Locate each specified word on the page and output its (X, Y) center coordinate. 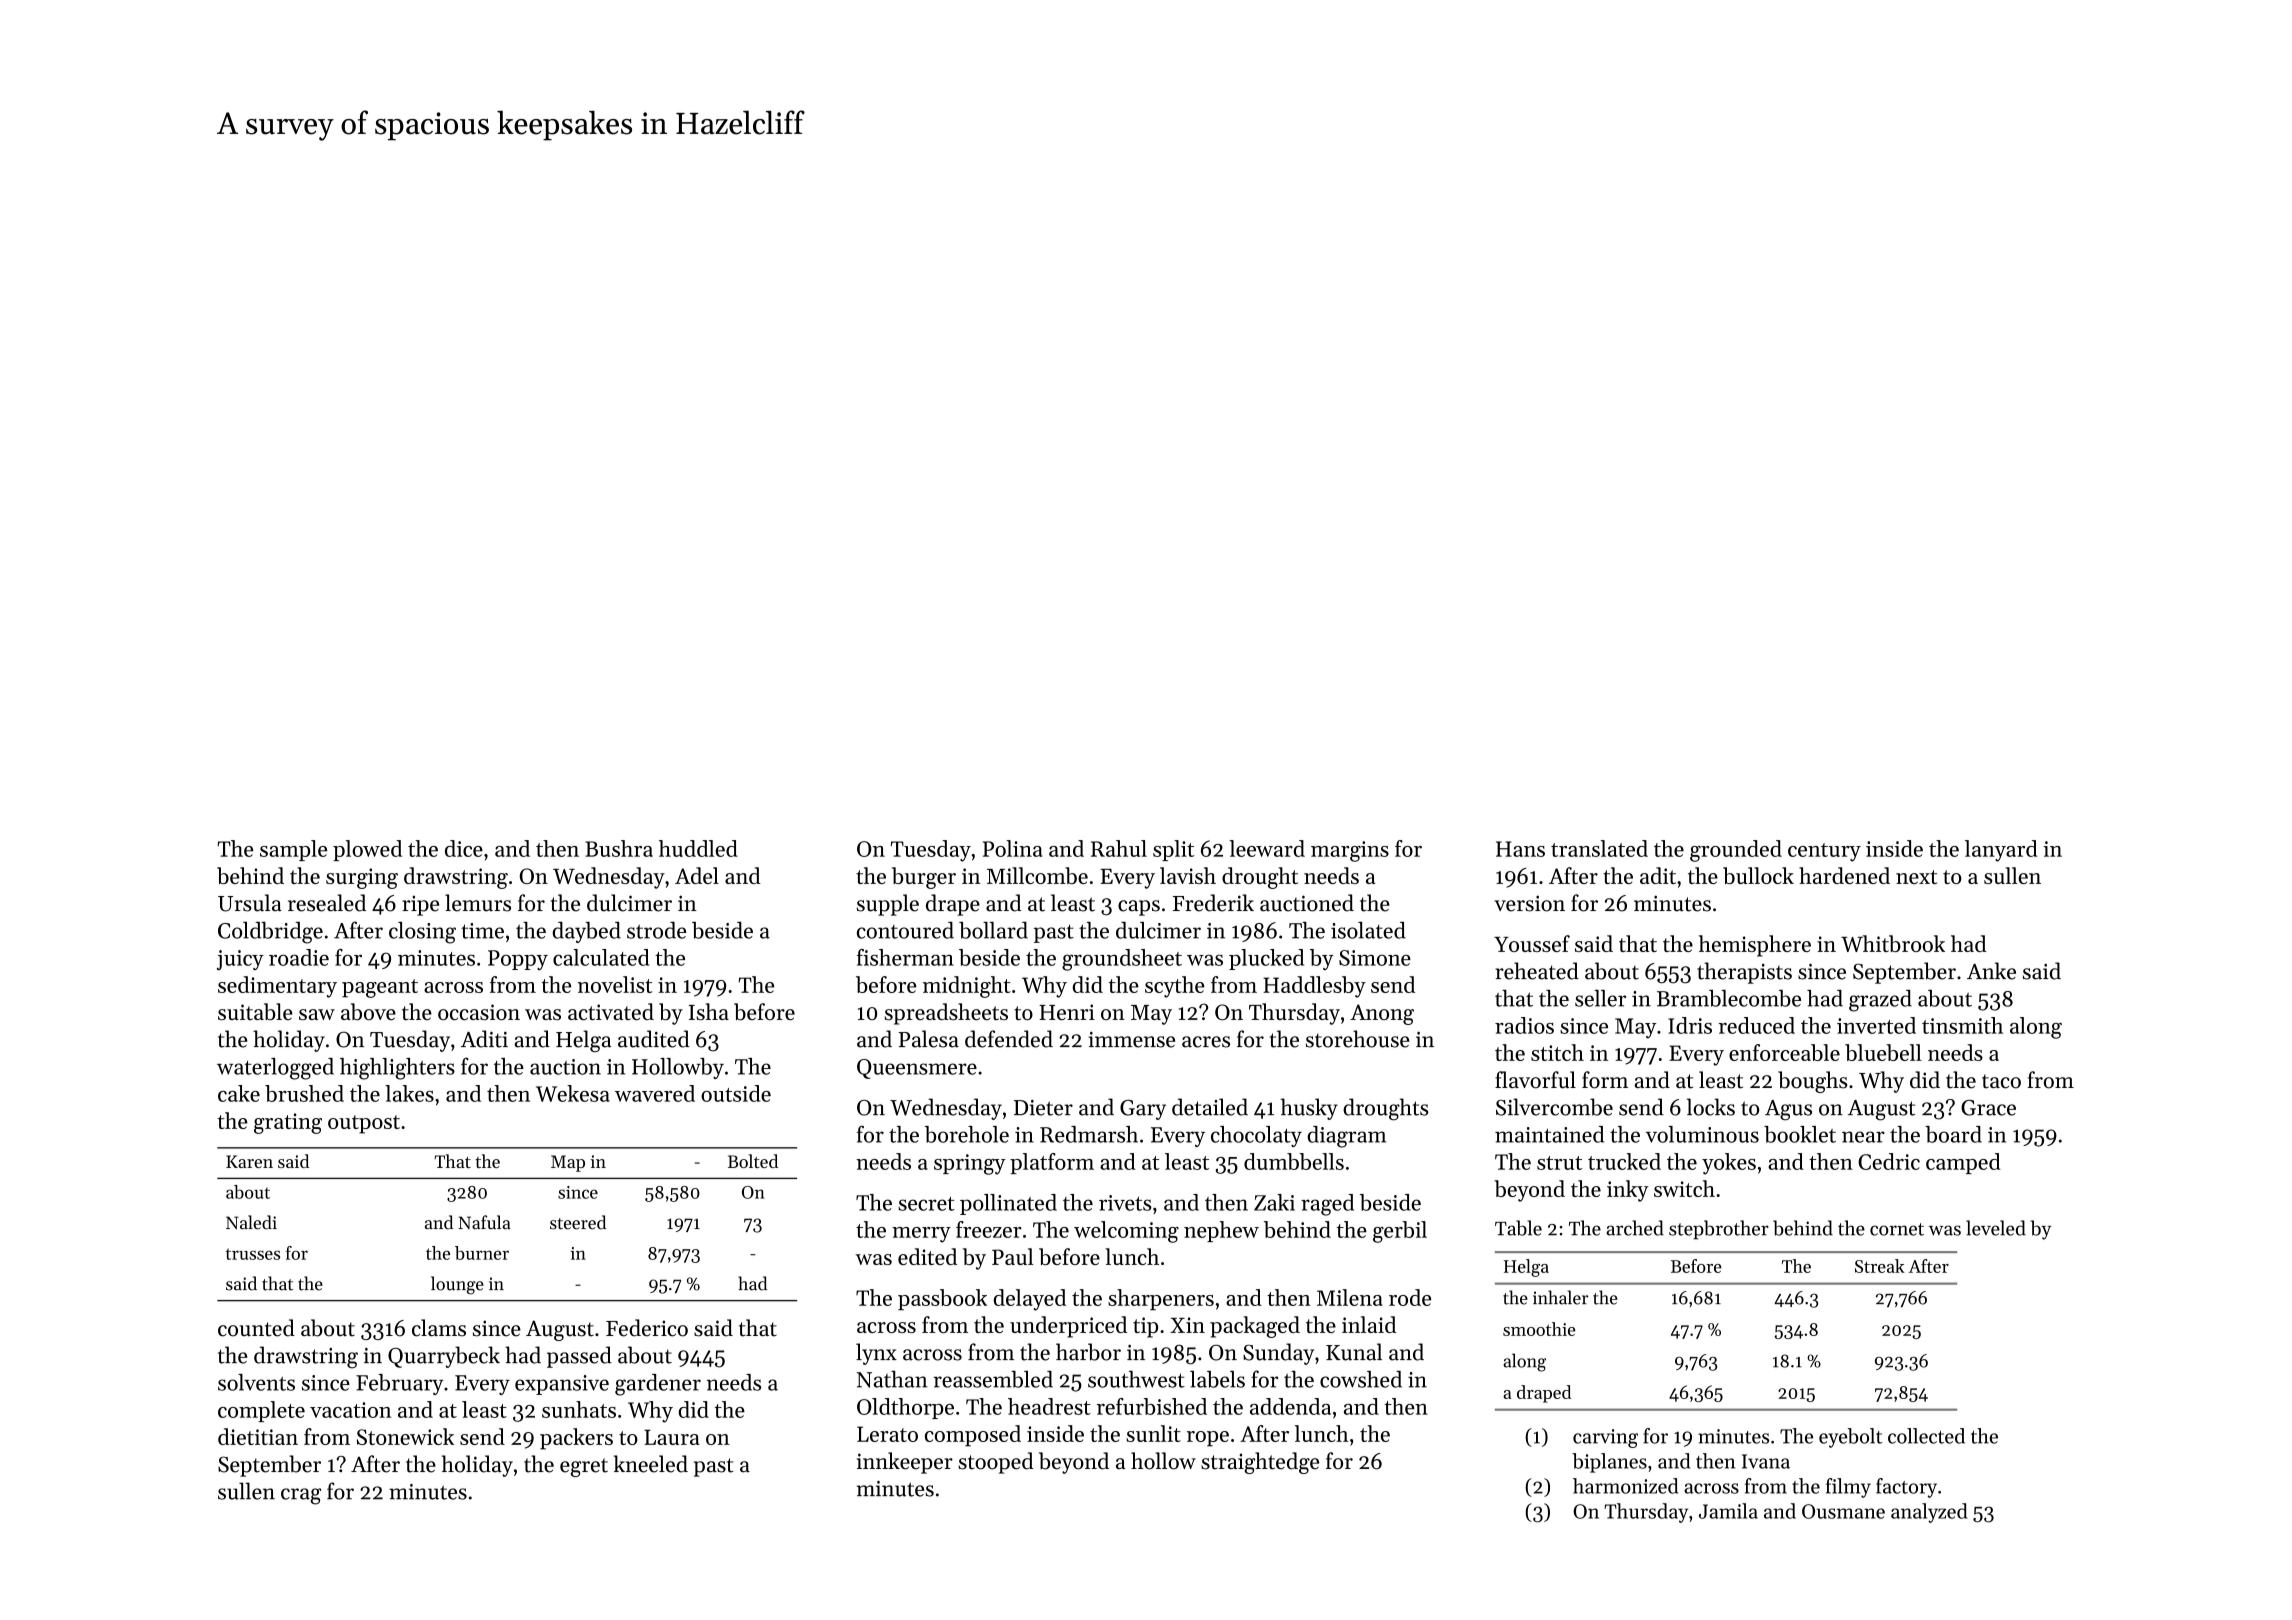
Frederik (1213, 903)
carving (1605, 1438)
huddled (698, 848)
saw (317, 1014)
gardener (658, 1385)
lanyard (2001, 851)
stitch (1557, 1052)
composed (973, 1436)
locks (1711, 1107)
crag (301, 1496)
